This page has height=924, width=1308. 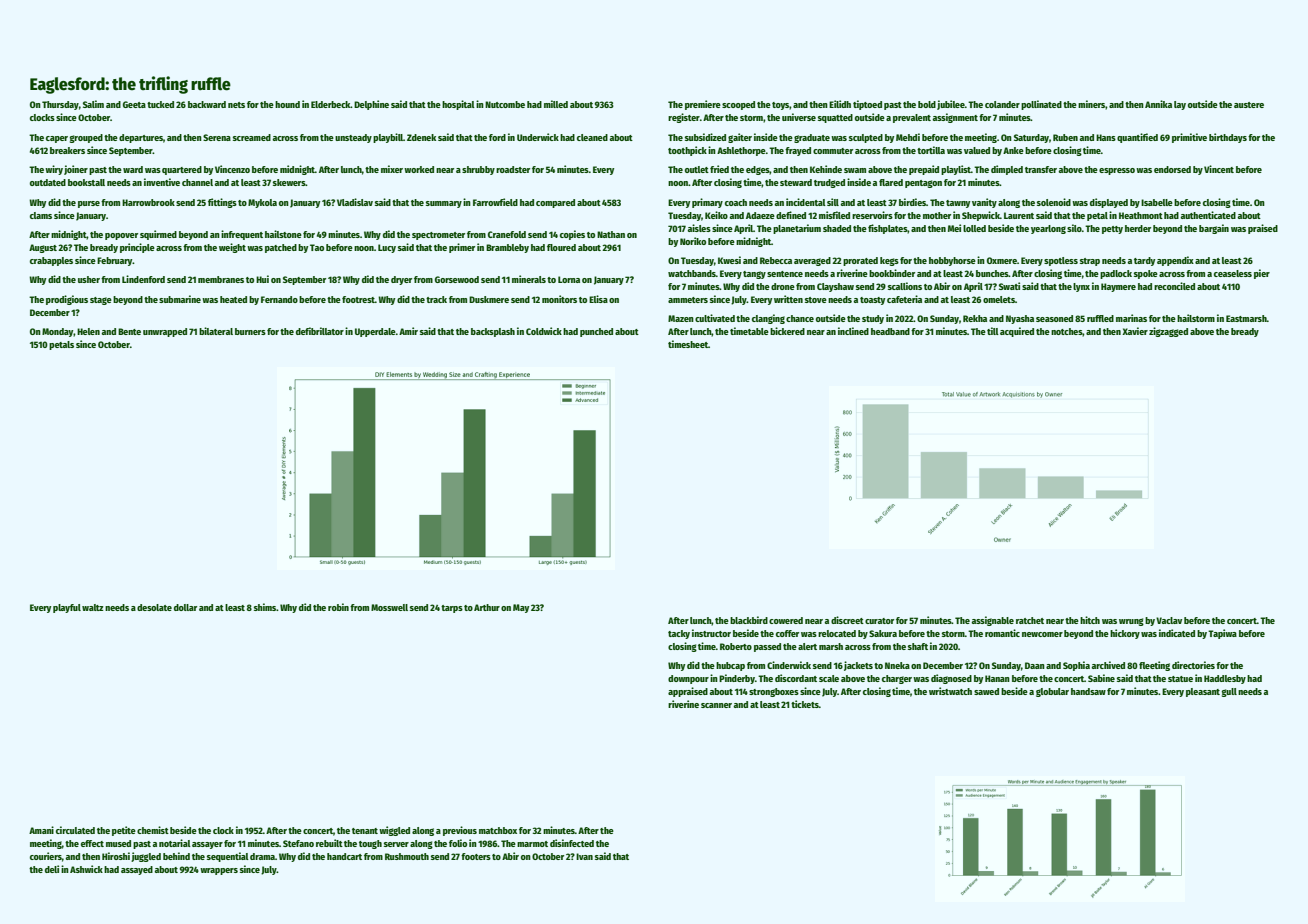 What do you see at coordinates (1249, 105) in the page?
I see `austere` at bounding box center [1249, 105].
